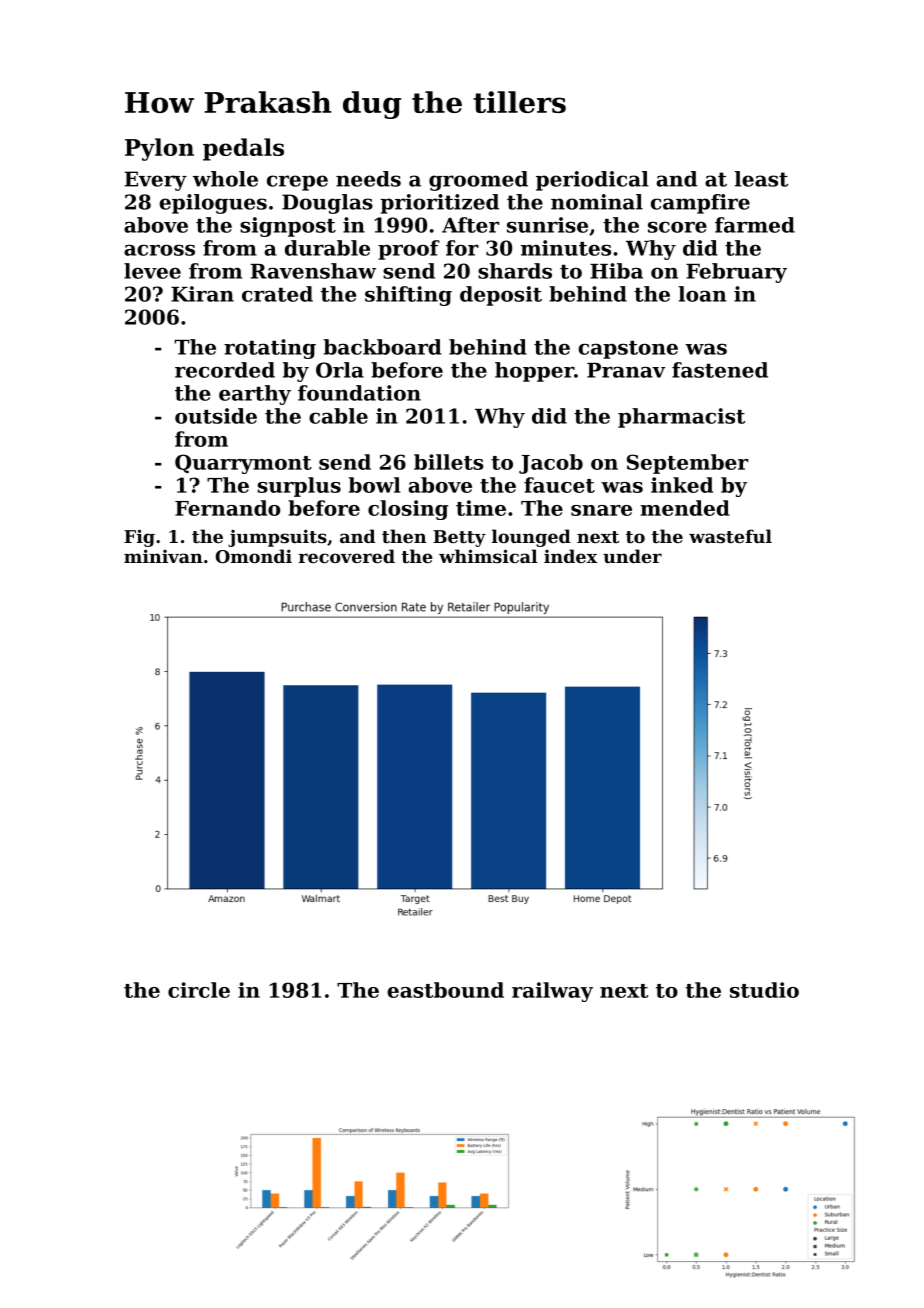 Image resolution: width=924 pixels, height=1308 pixels. I want to click on rotating, so click(270, 349).
